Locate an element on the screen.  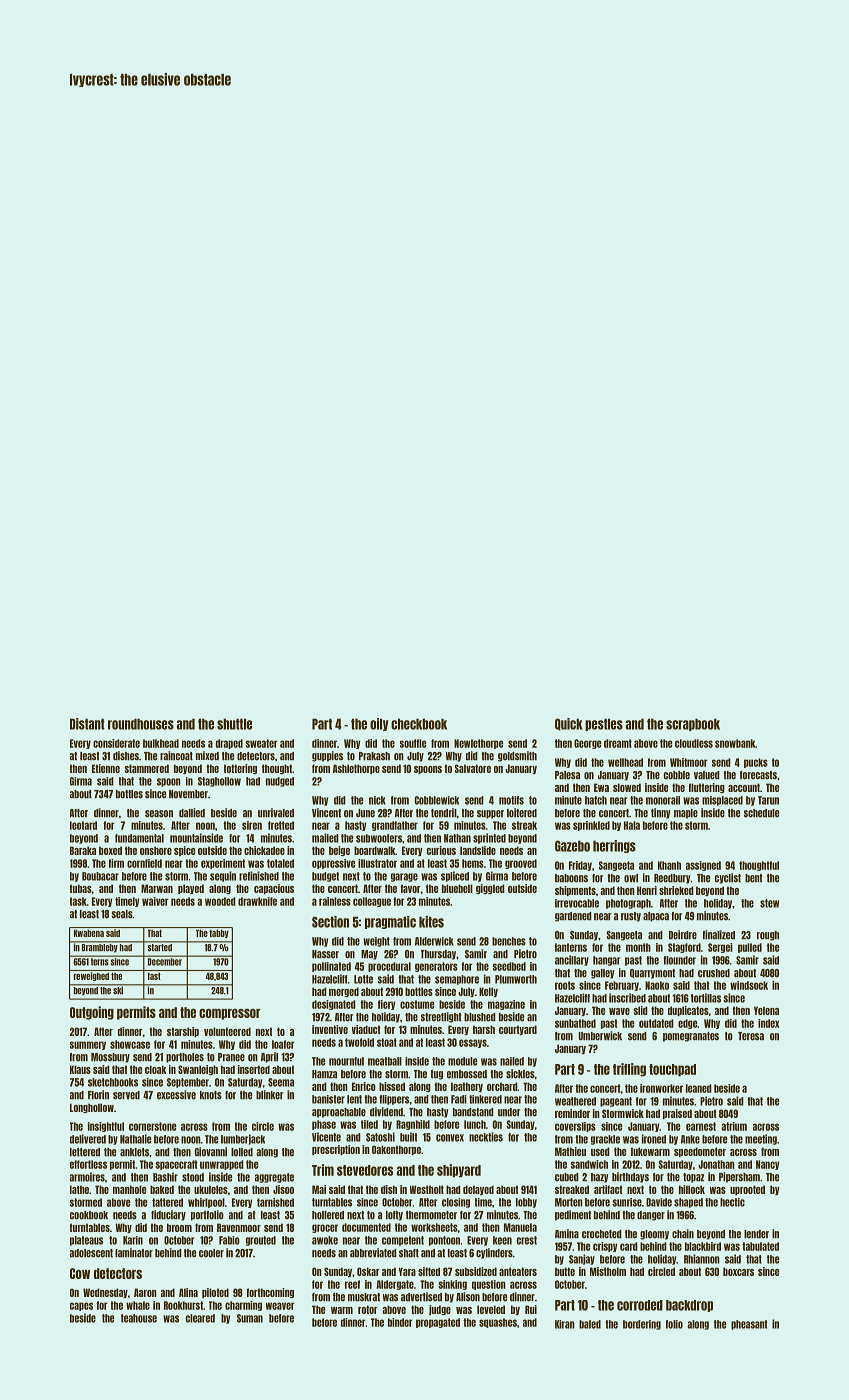
Yara is located at coordinates (407, 1271).
